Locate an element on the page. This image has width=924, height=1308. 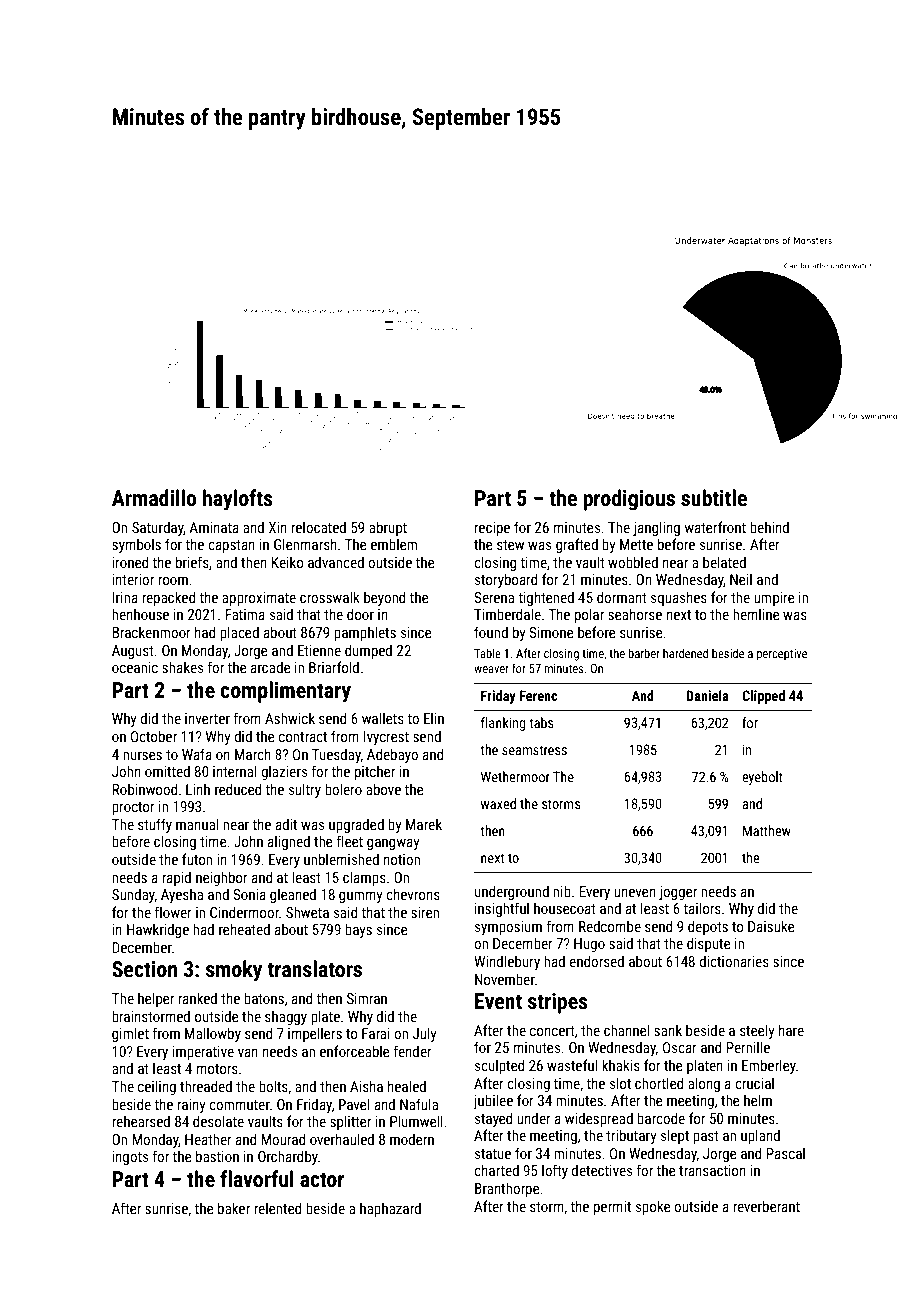
jogger is located at coordinates (678, 893).
